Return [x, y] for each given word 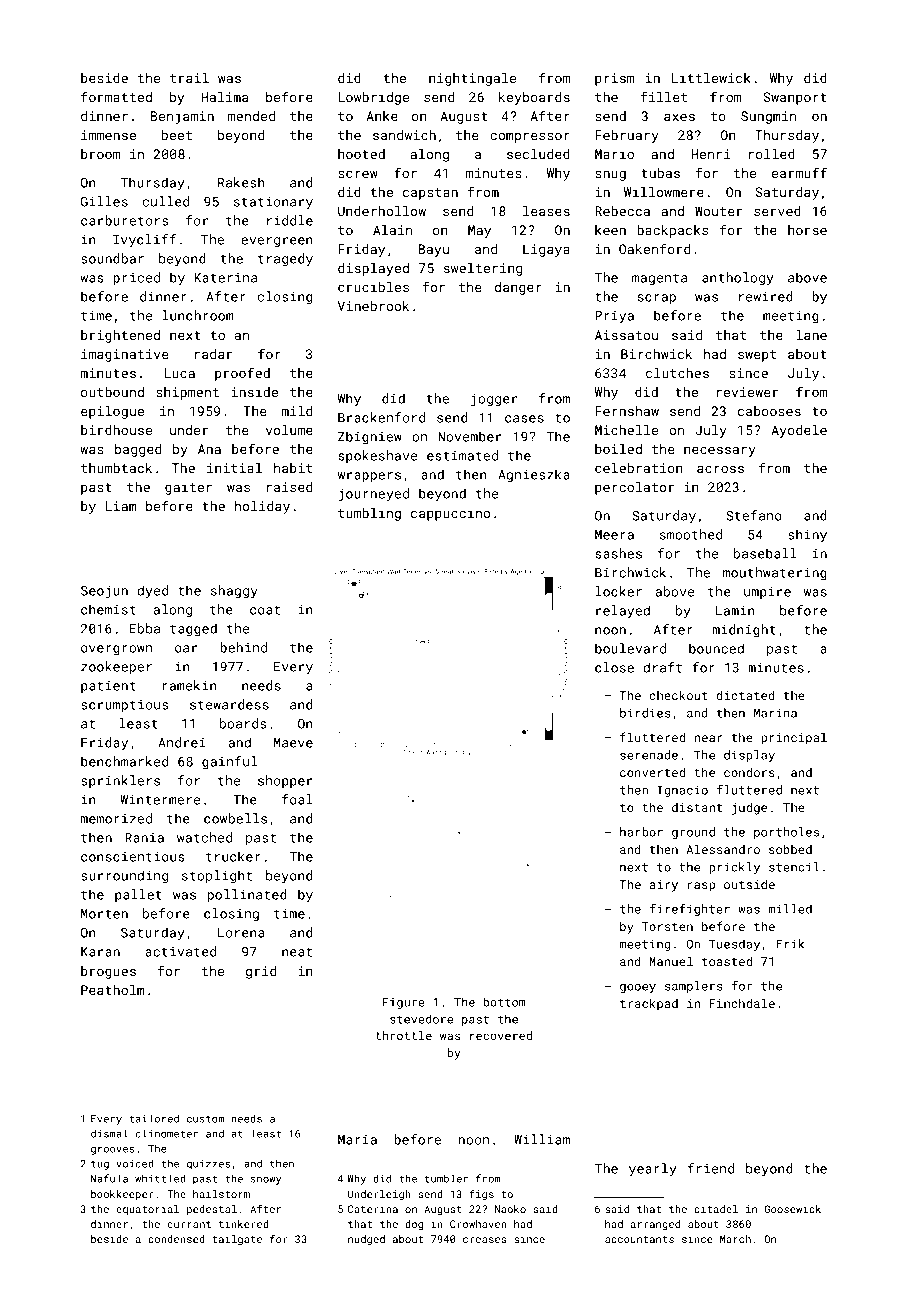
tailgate [237, 1240]
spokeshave [377, 456]
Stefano [754, 515]
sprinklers [120, 781]
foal [297, 799]
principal [794, 738]
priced [136, 278]
